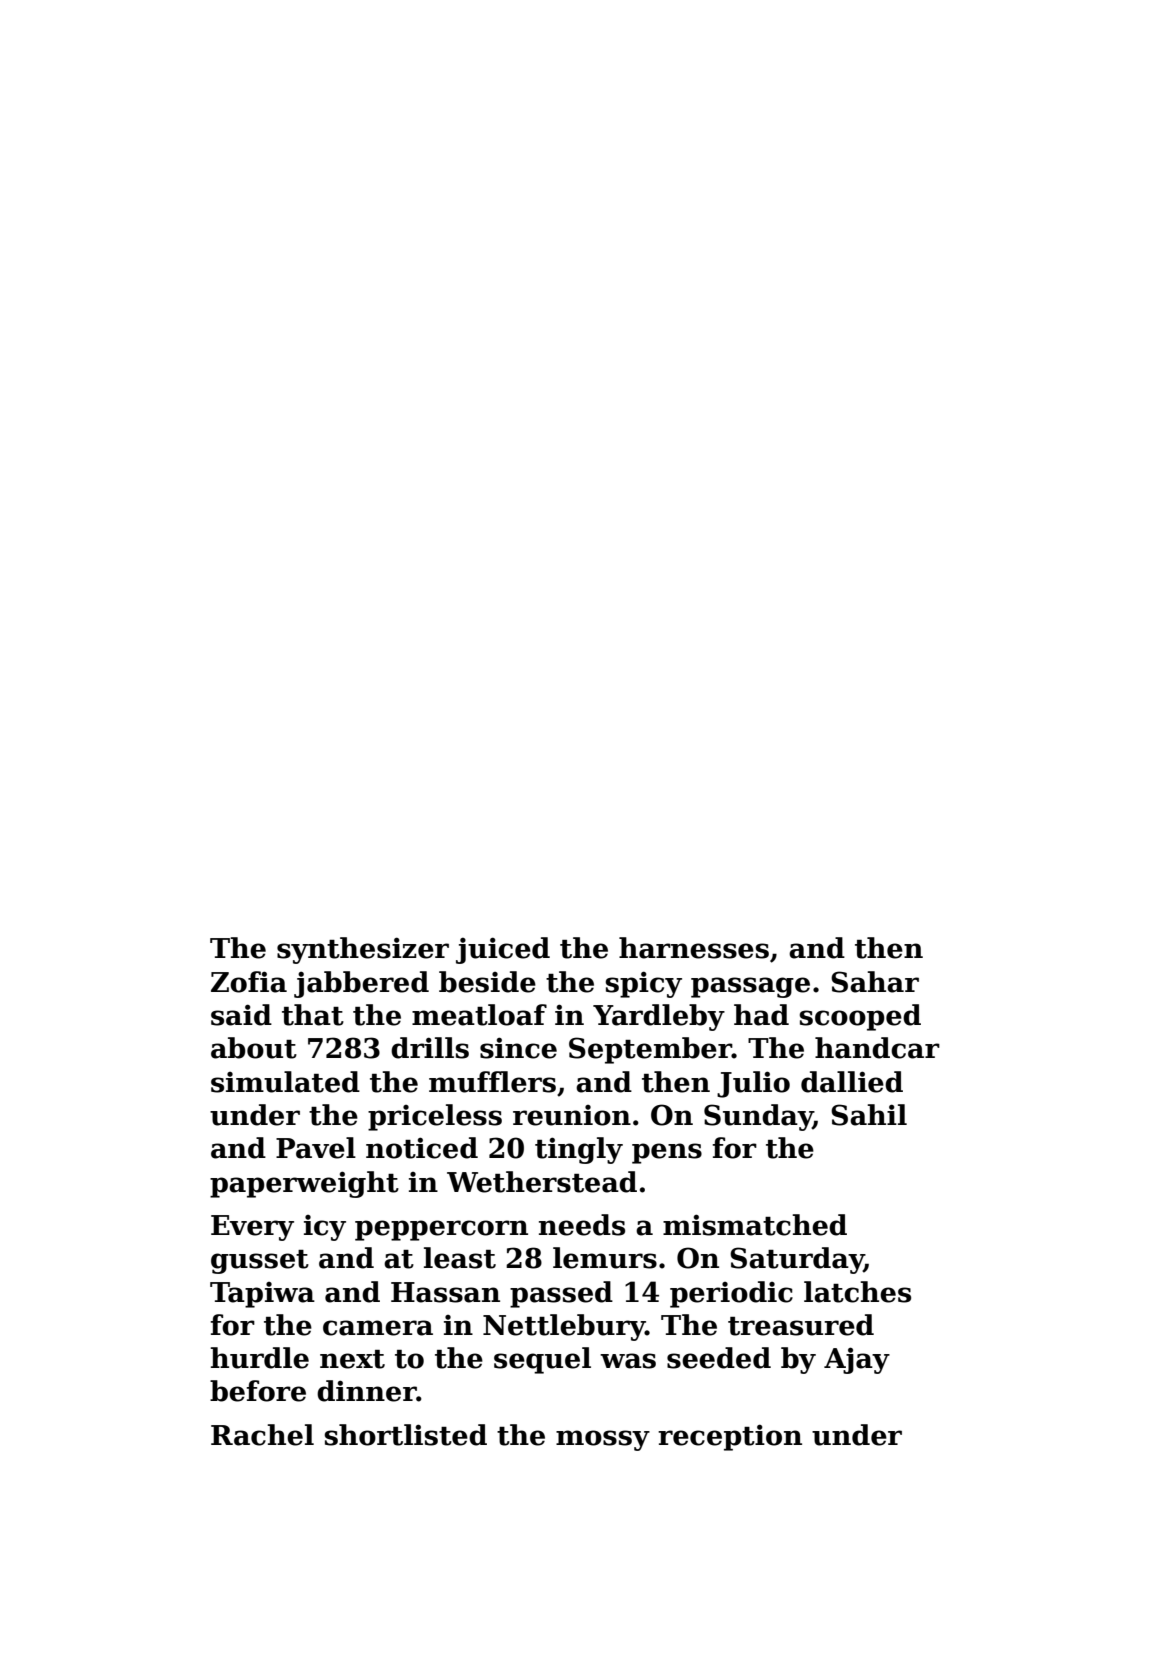  I want to click on shortlisted, so click(406, 1435).
